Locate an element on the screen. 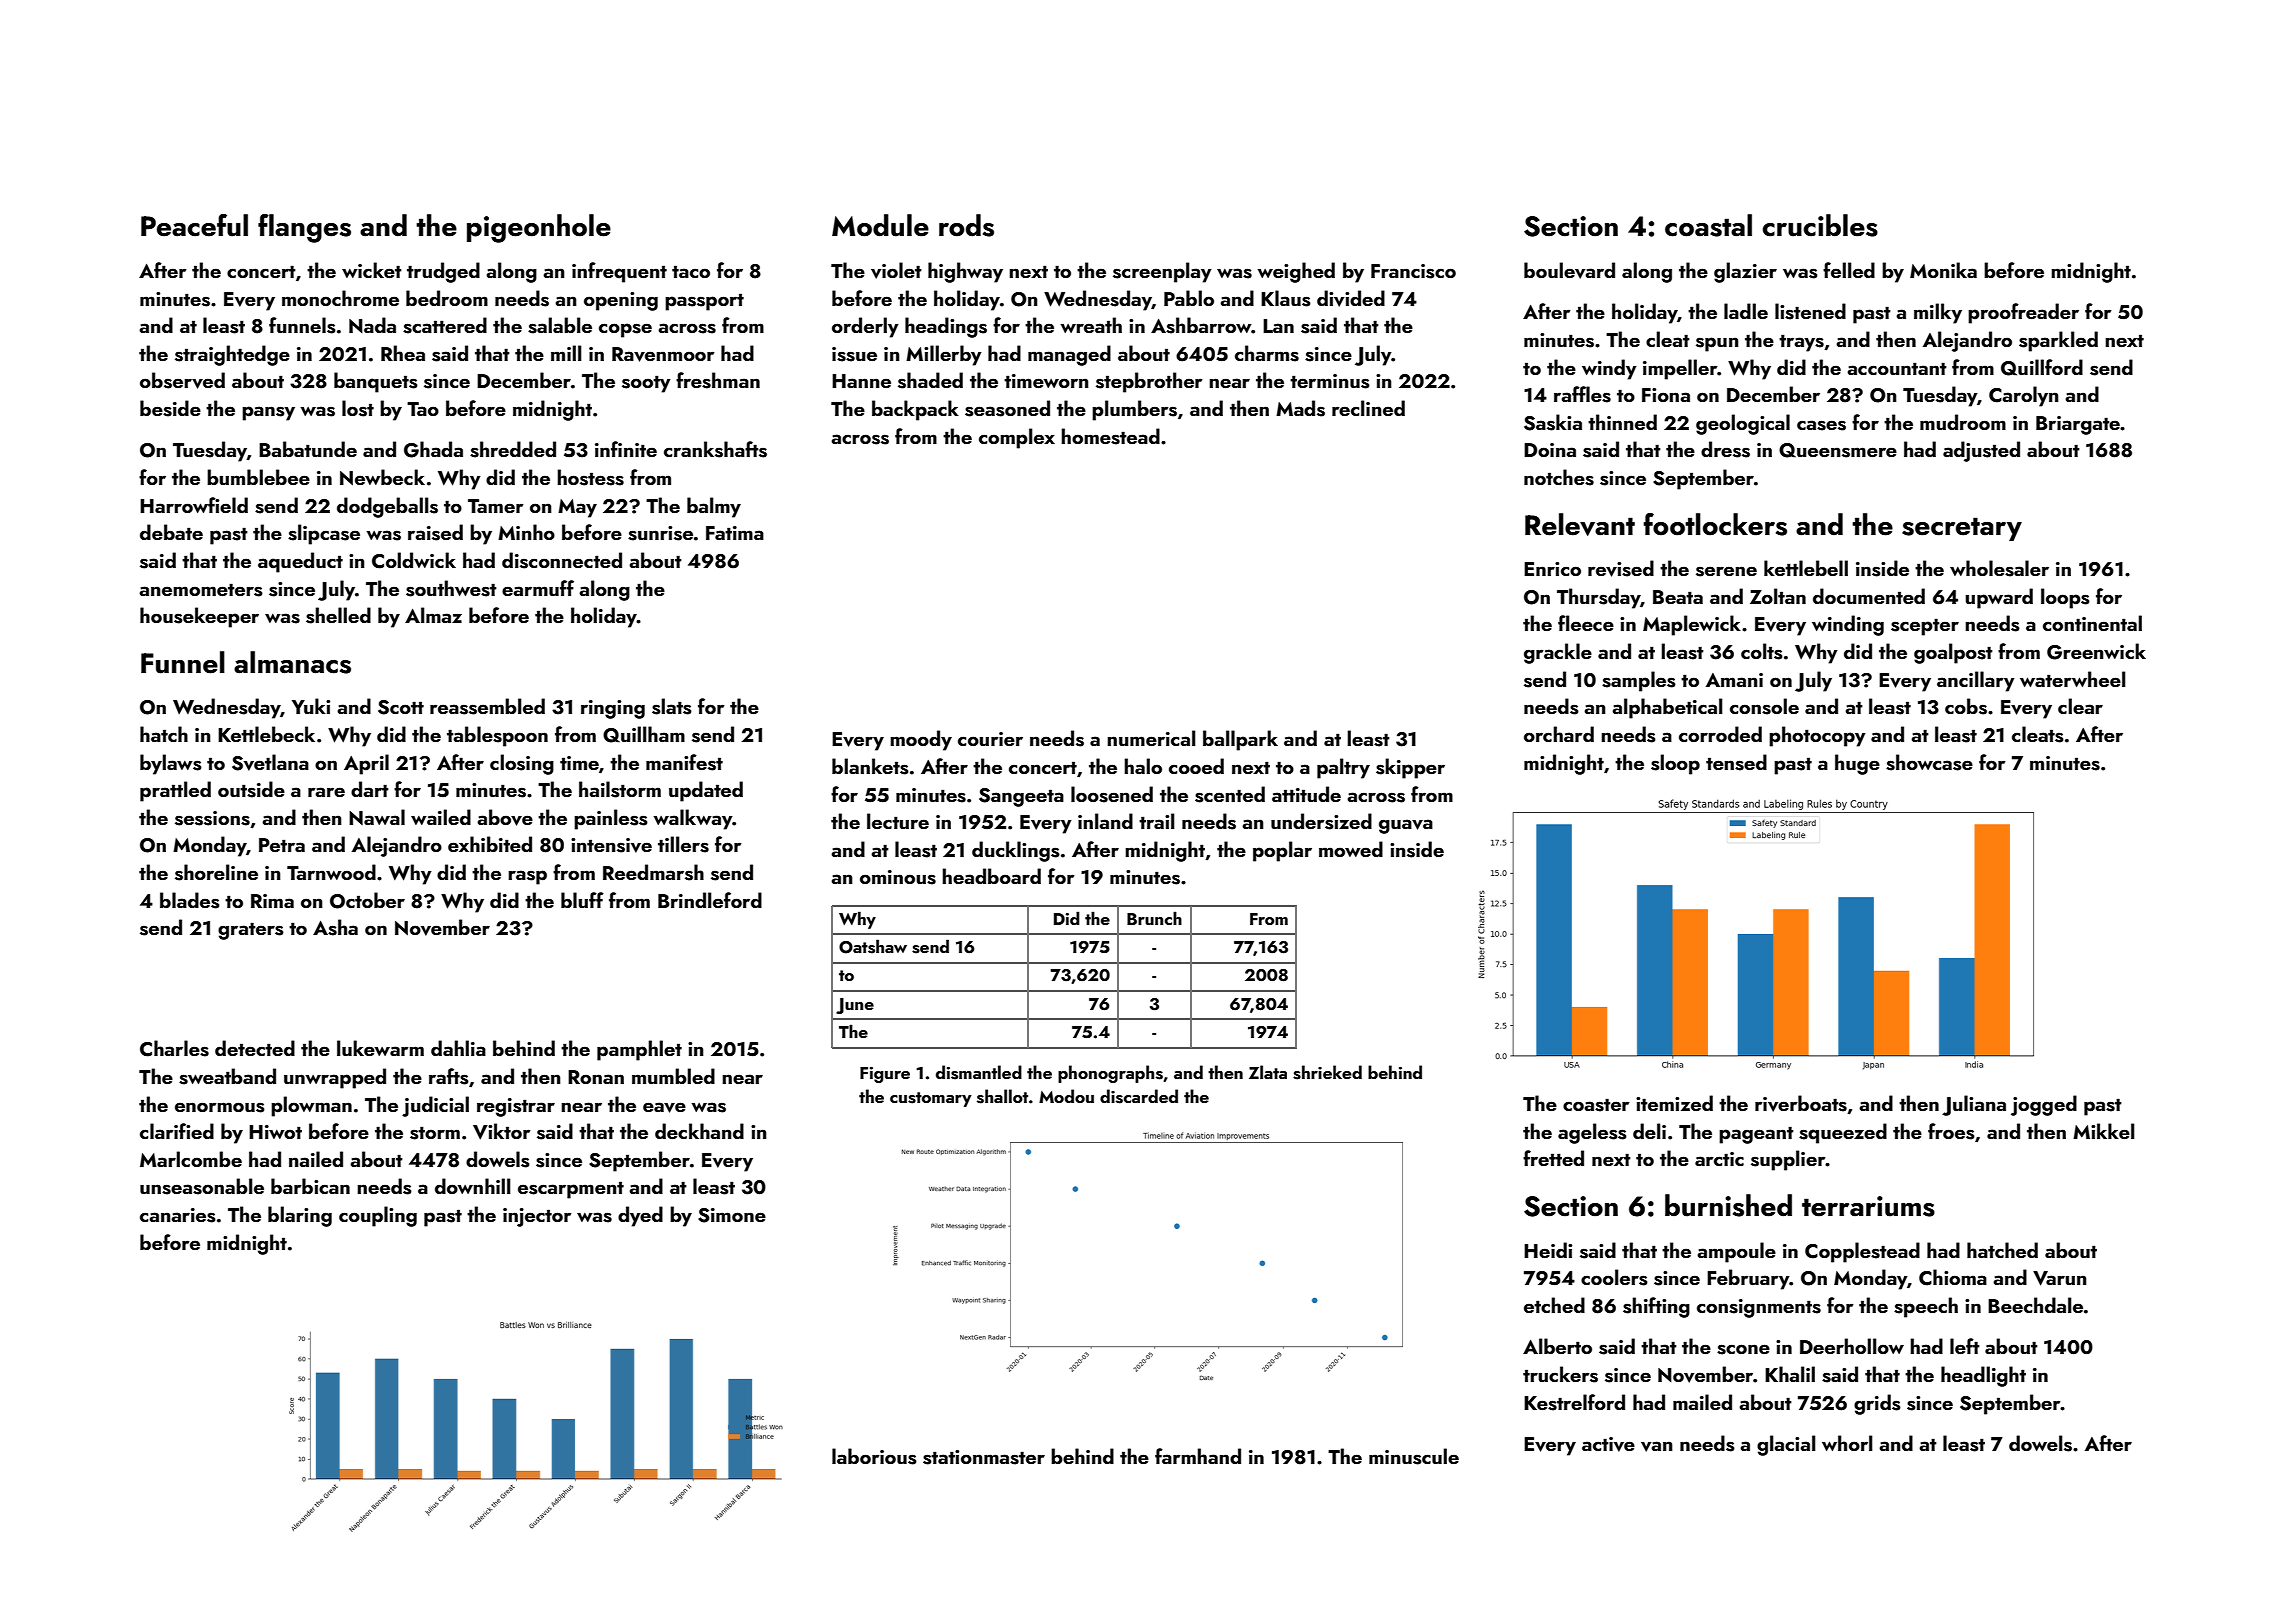 Image resolution: width=2292 pixels, height=1620 pixels. homestead is located at coordinates (1110, 436).
